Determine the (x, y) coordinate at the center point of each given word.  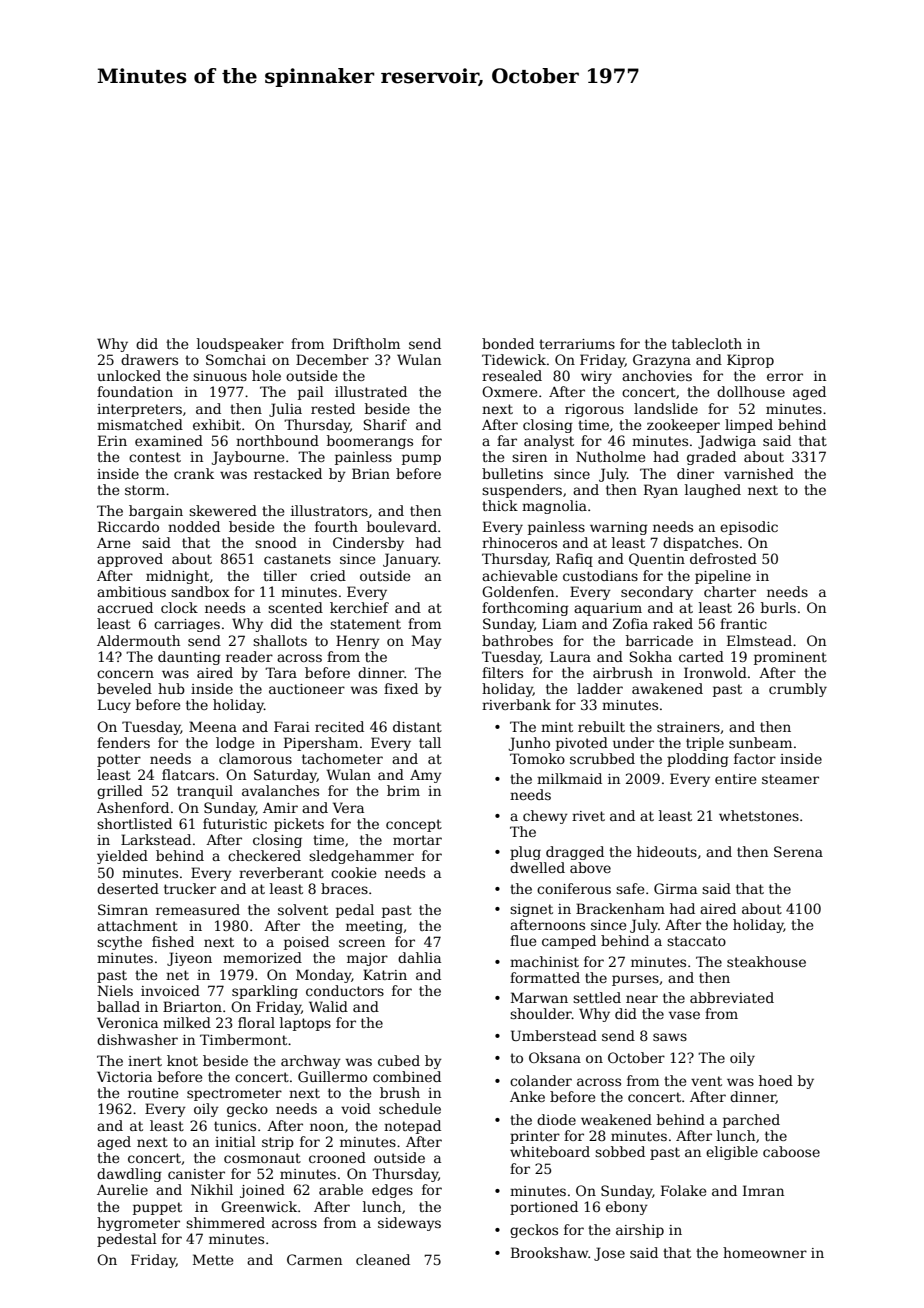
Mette (213, 1259)
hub (171, 688)
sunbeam (760, 742)
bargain (156, 512)
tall (430, 742)
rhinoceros (519, 542)
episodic (749, 528)
